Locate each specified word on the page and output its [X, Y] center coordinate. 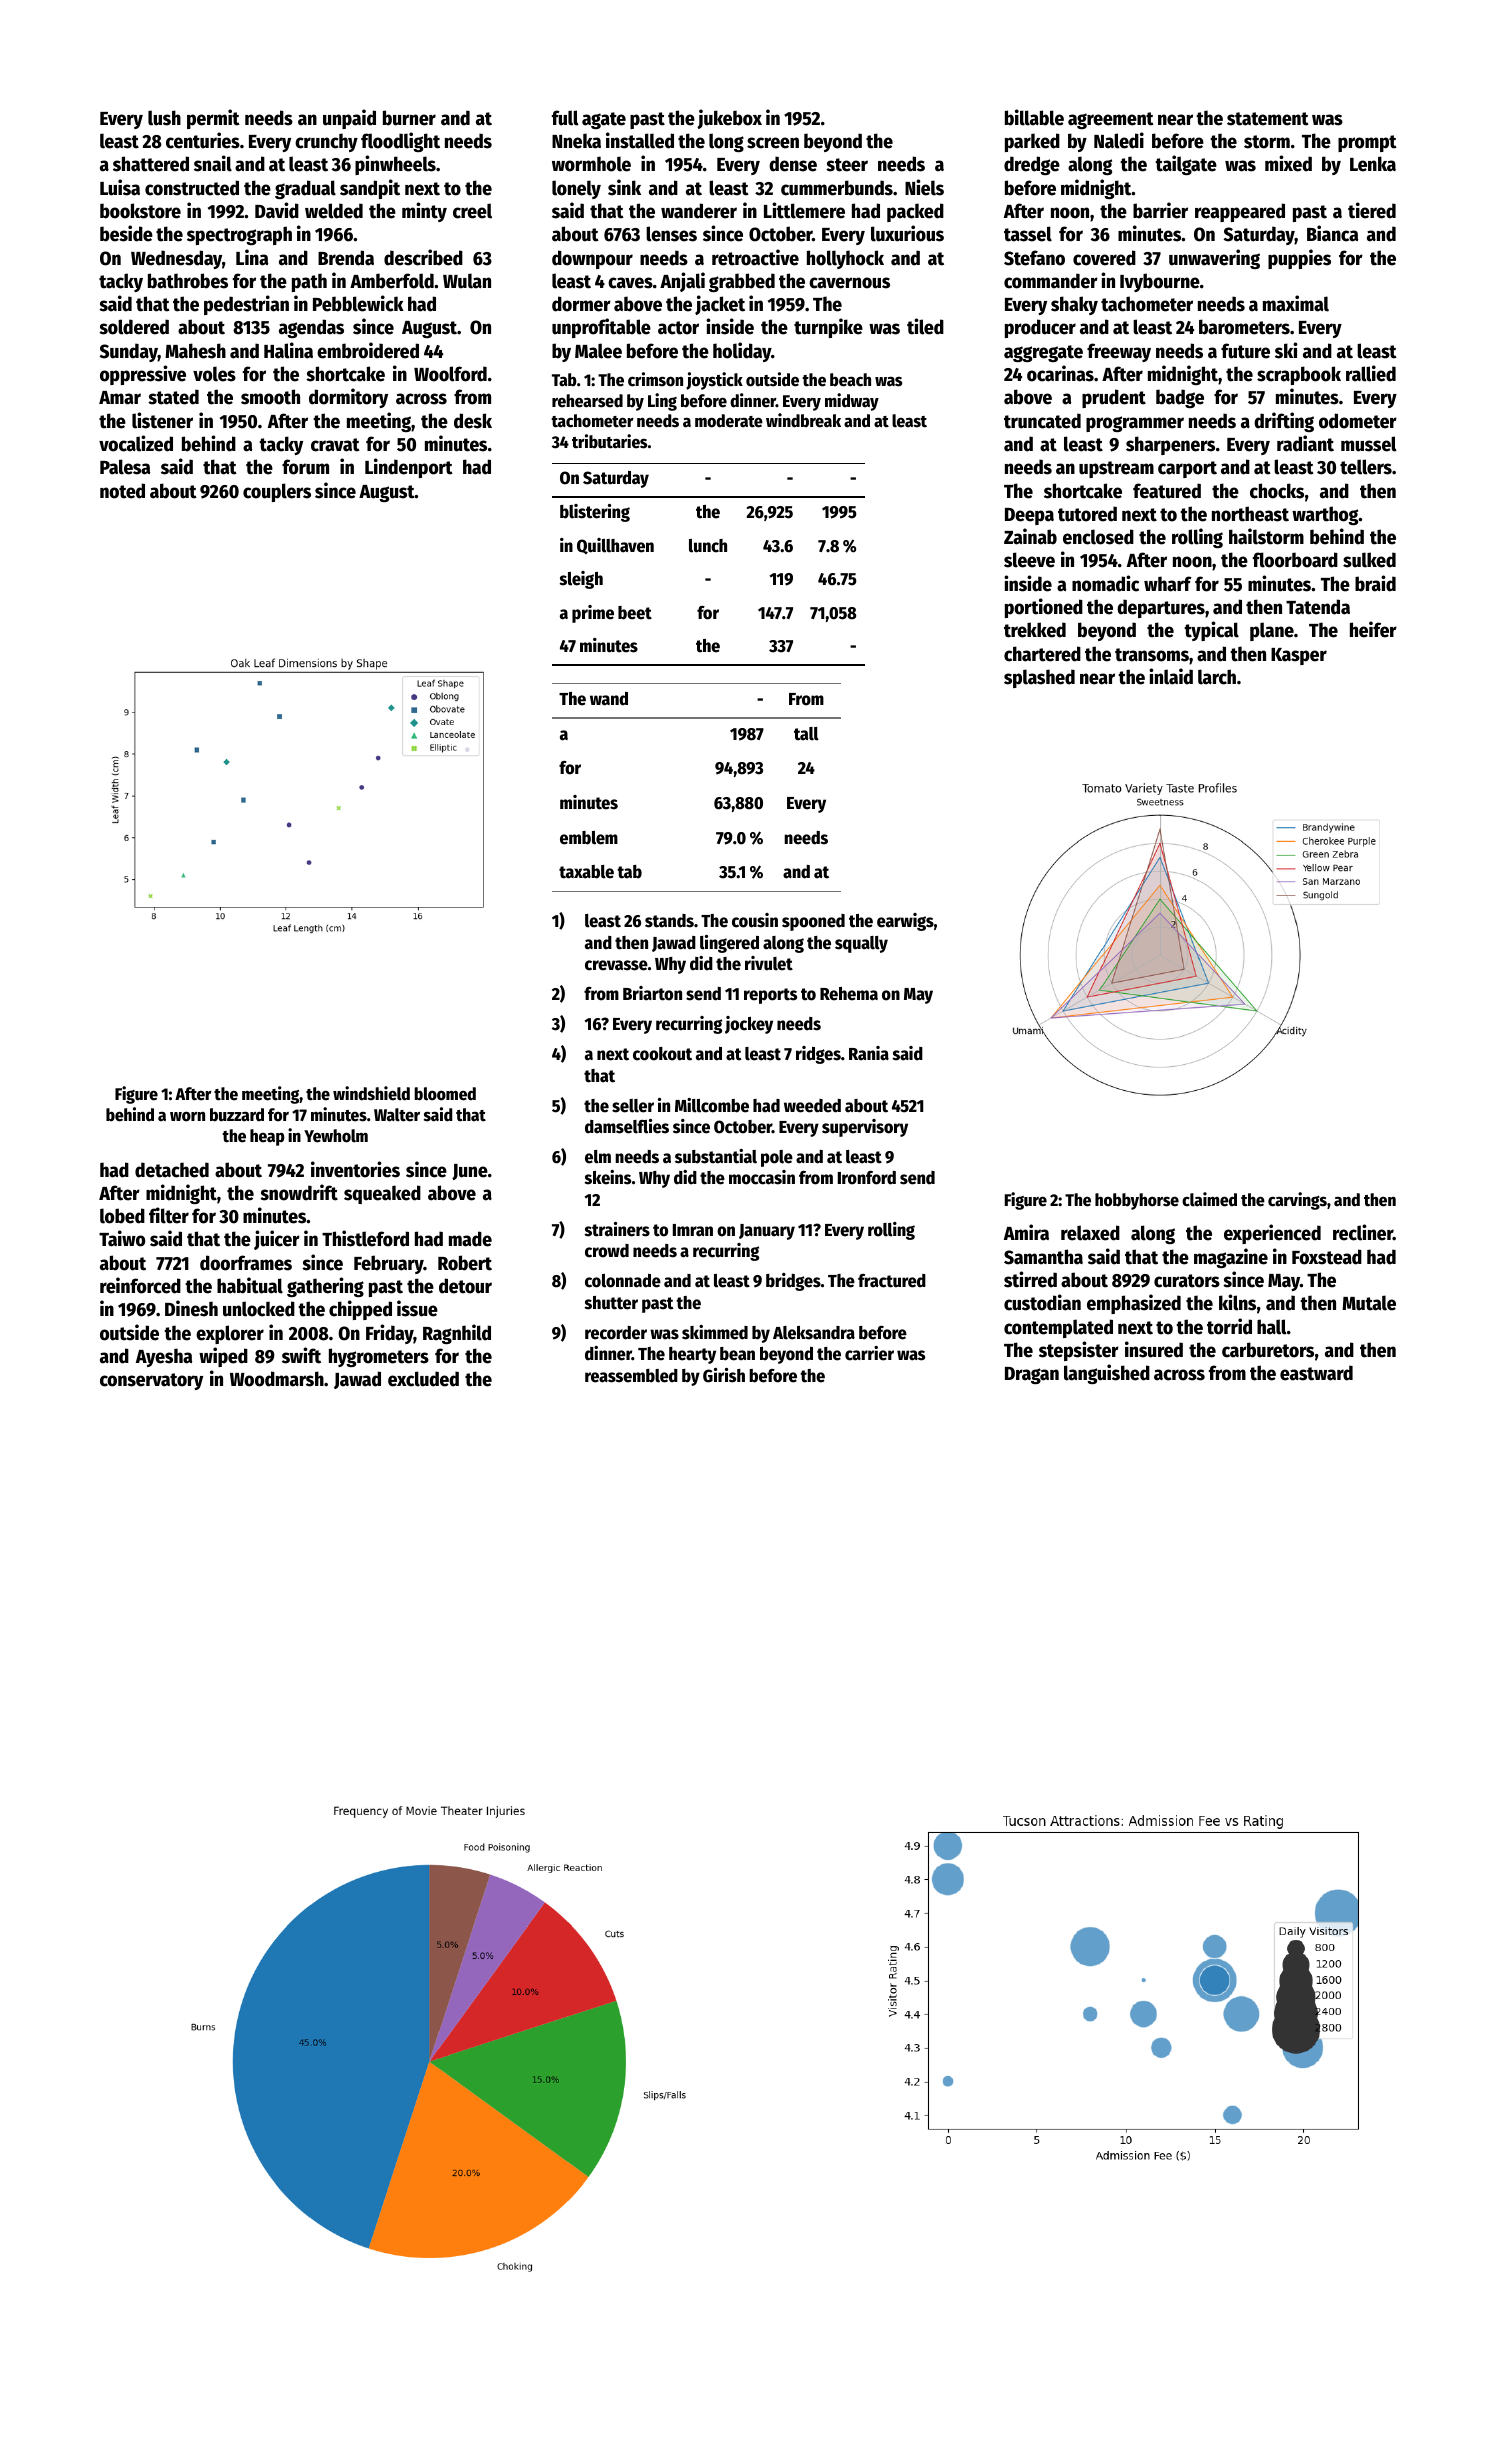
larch [1217, 677]
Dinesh [191, 1308]
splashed [1039, 678]
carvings [1297, 1201]
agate [604, 120]
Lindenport [409, 468]
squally [861, 944]
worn [187, 1116]
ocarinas [1060, 373]
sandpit [370, 189]
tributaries [609, 441]
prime [593, 614]
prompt [1367, 143]
